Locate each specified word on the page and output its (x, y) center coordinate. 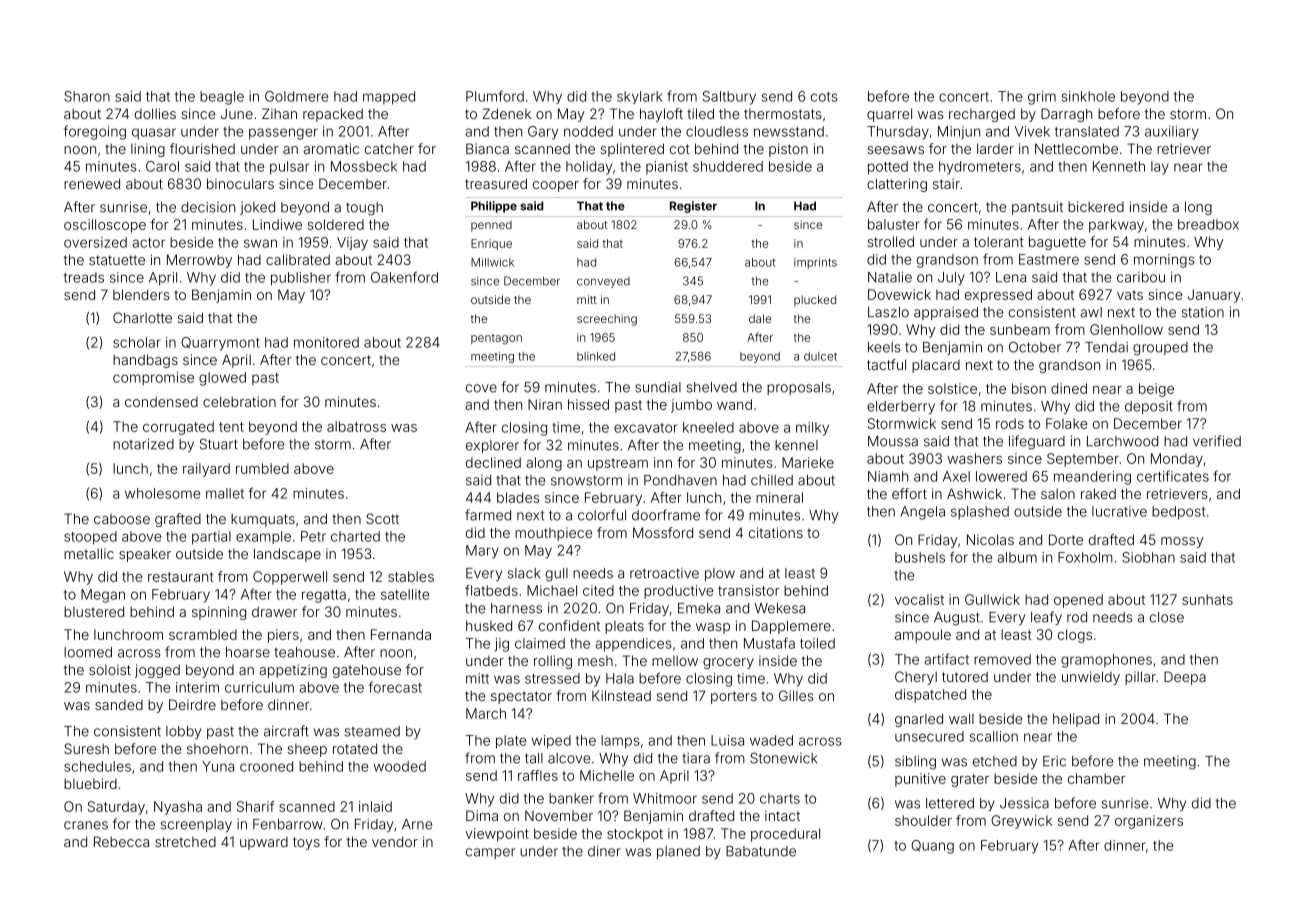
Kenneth (1119, 166)
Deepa (1185, 678)
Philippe (494, 207)
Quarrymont (220, 344)
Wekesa (780, 608)
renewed (92, 183)
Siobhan (1148, 557)
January (1214, 296)
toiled (817, 643)
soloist (110, 669)
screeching (607, 320)
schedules (97, 766)
